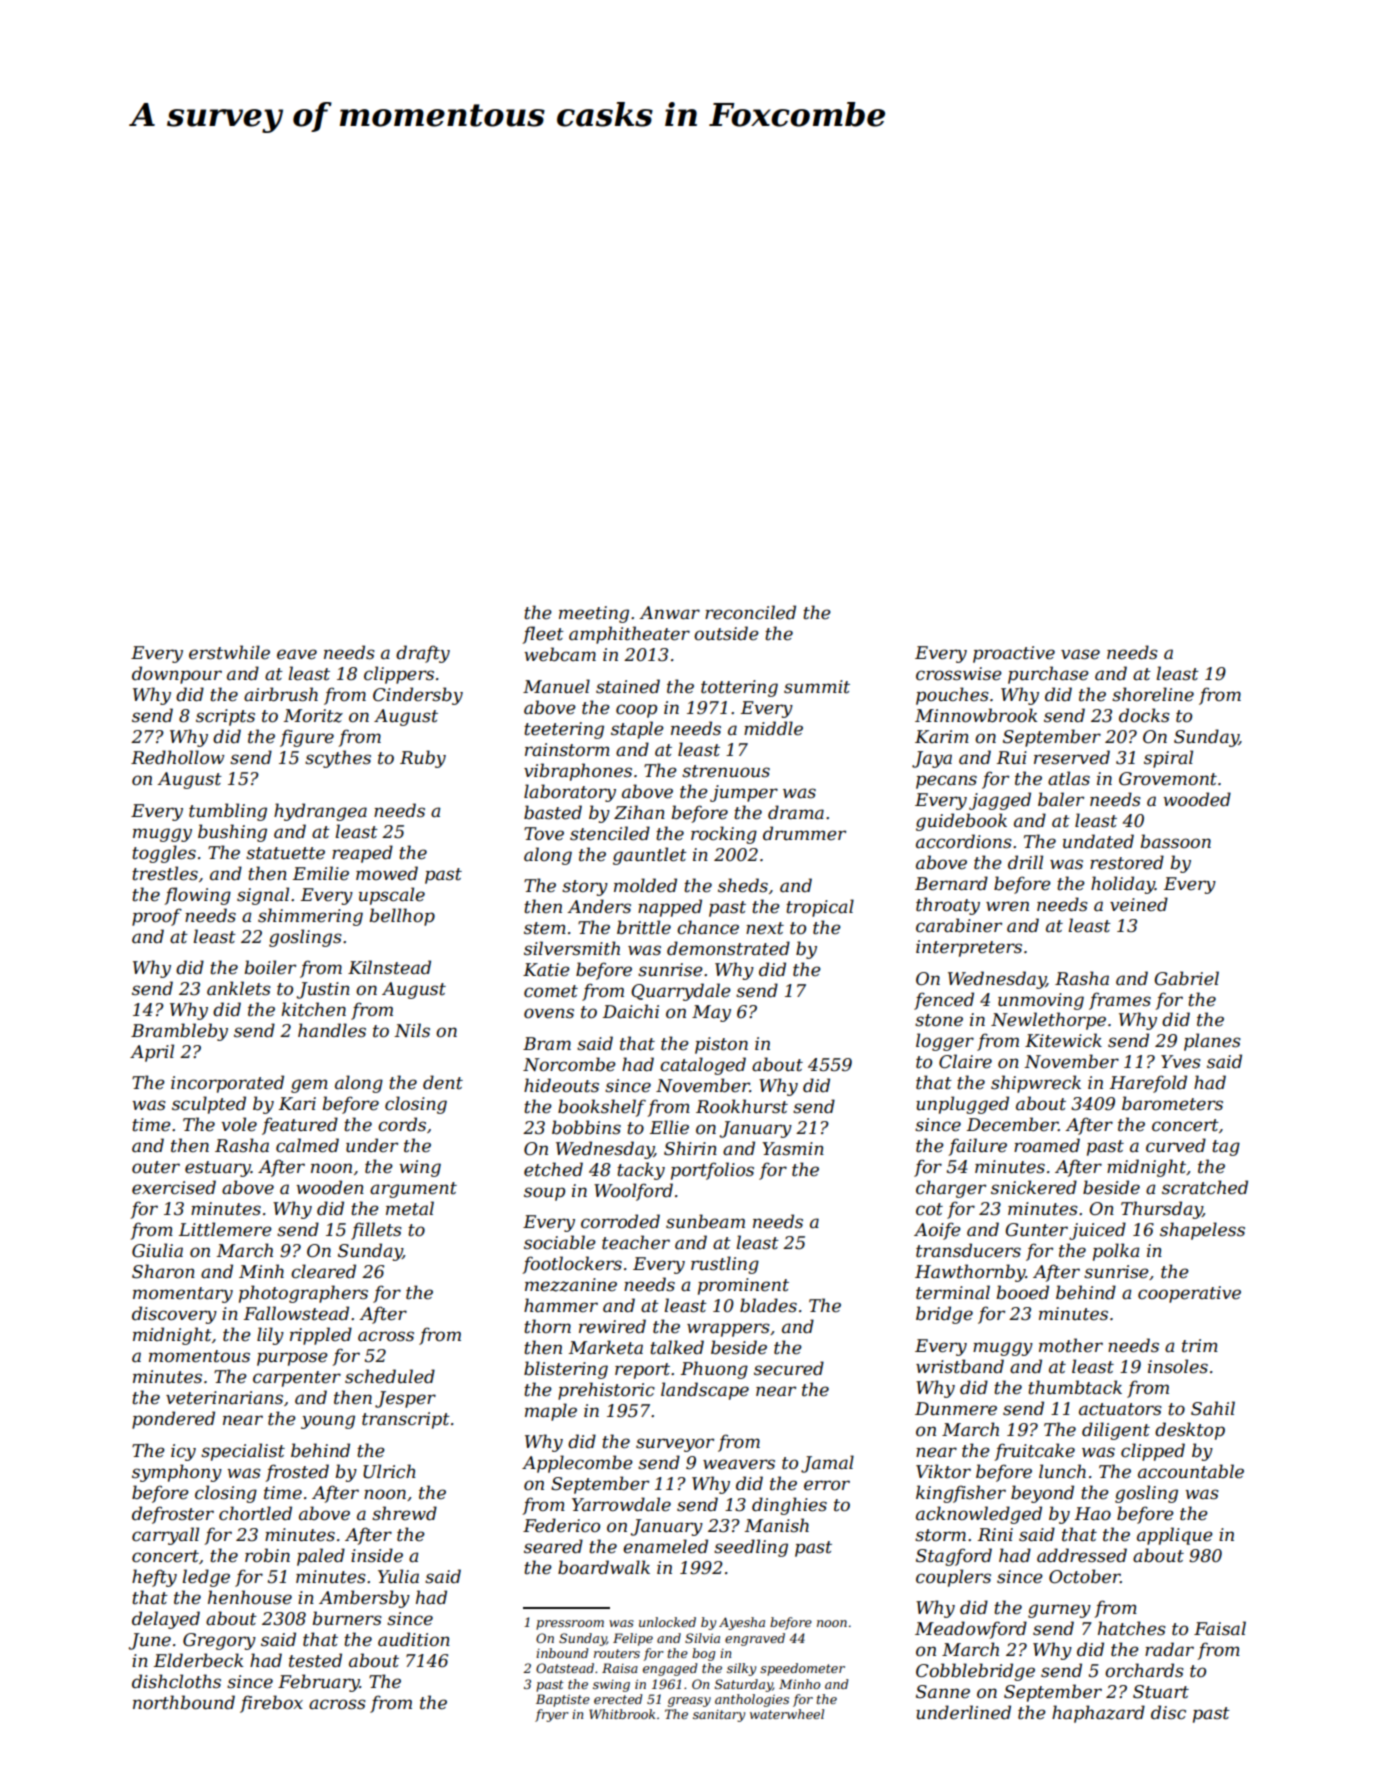 The width and height of the screenshot is (1381, 1788). I want to click on vase, so click(1080, 654).
